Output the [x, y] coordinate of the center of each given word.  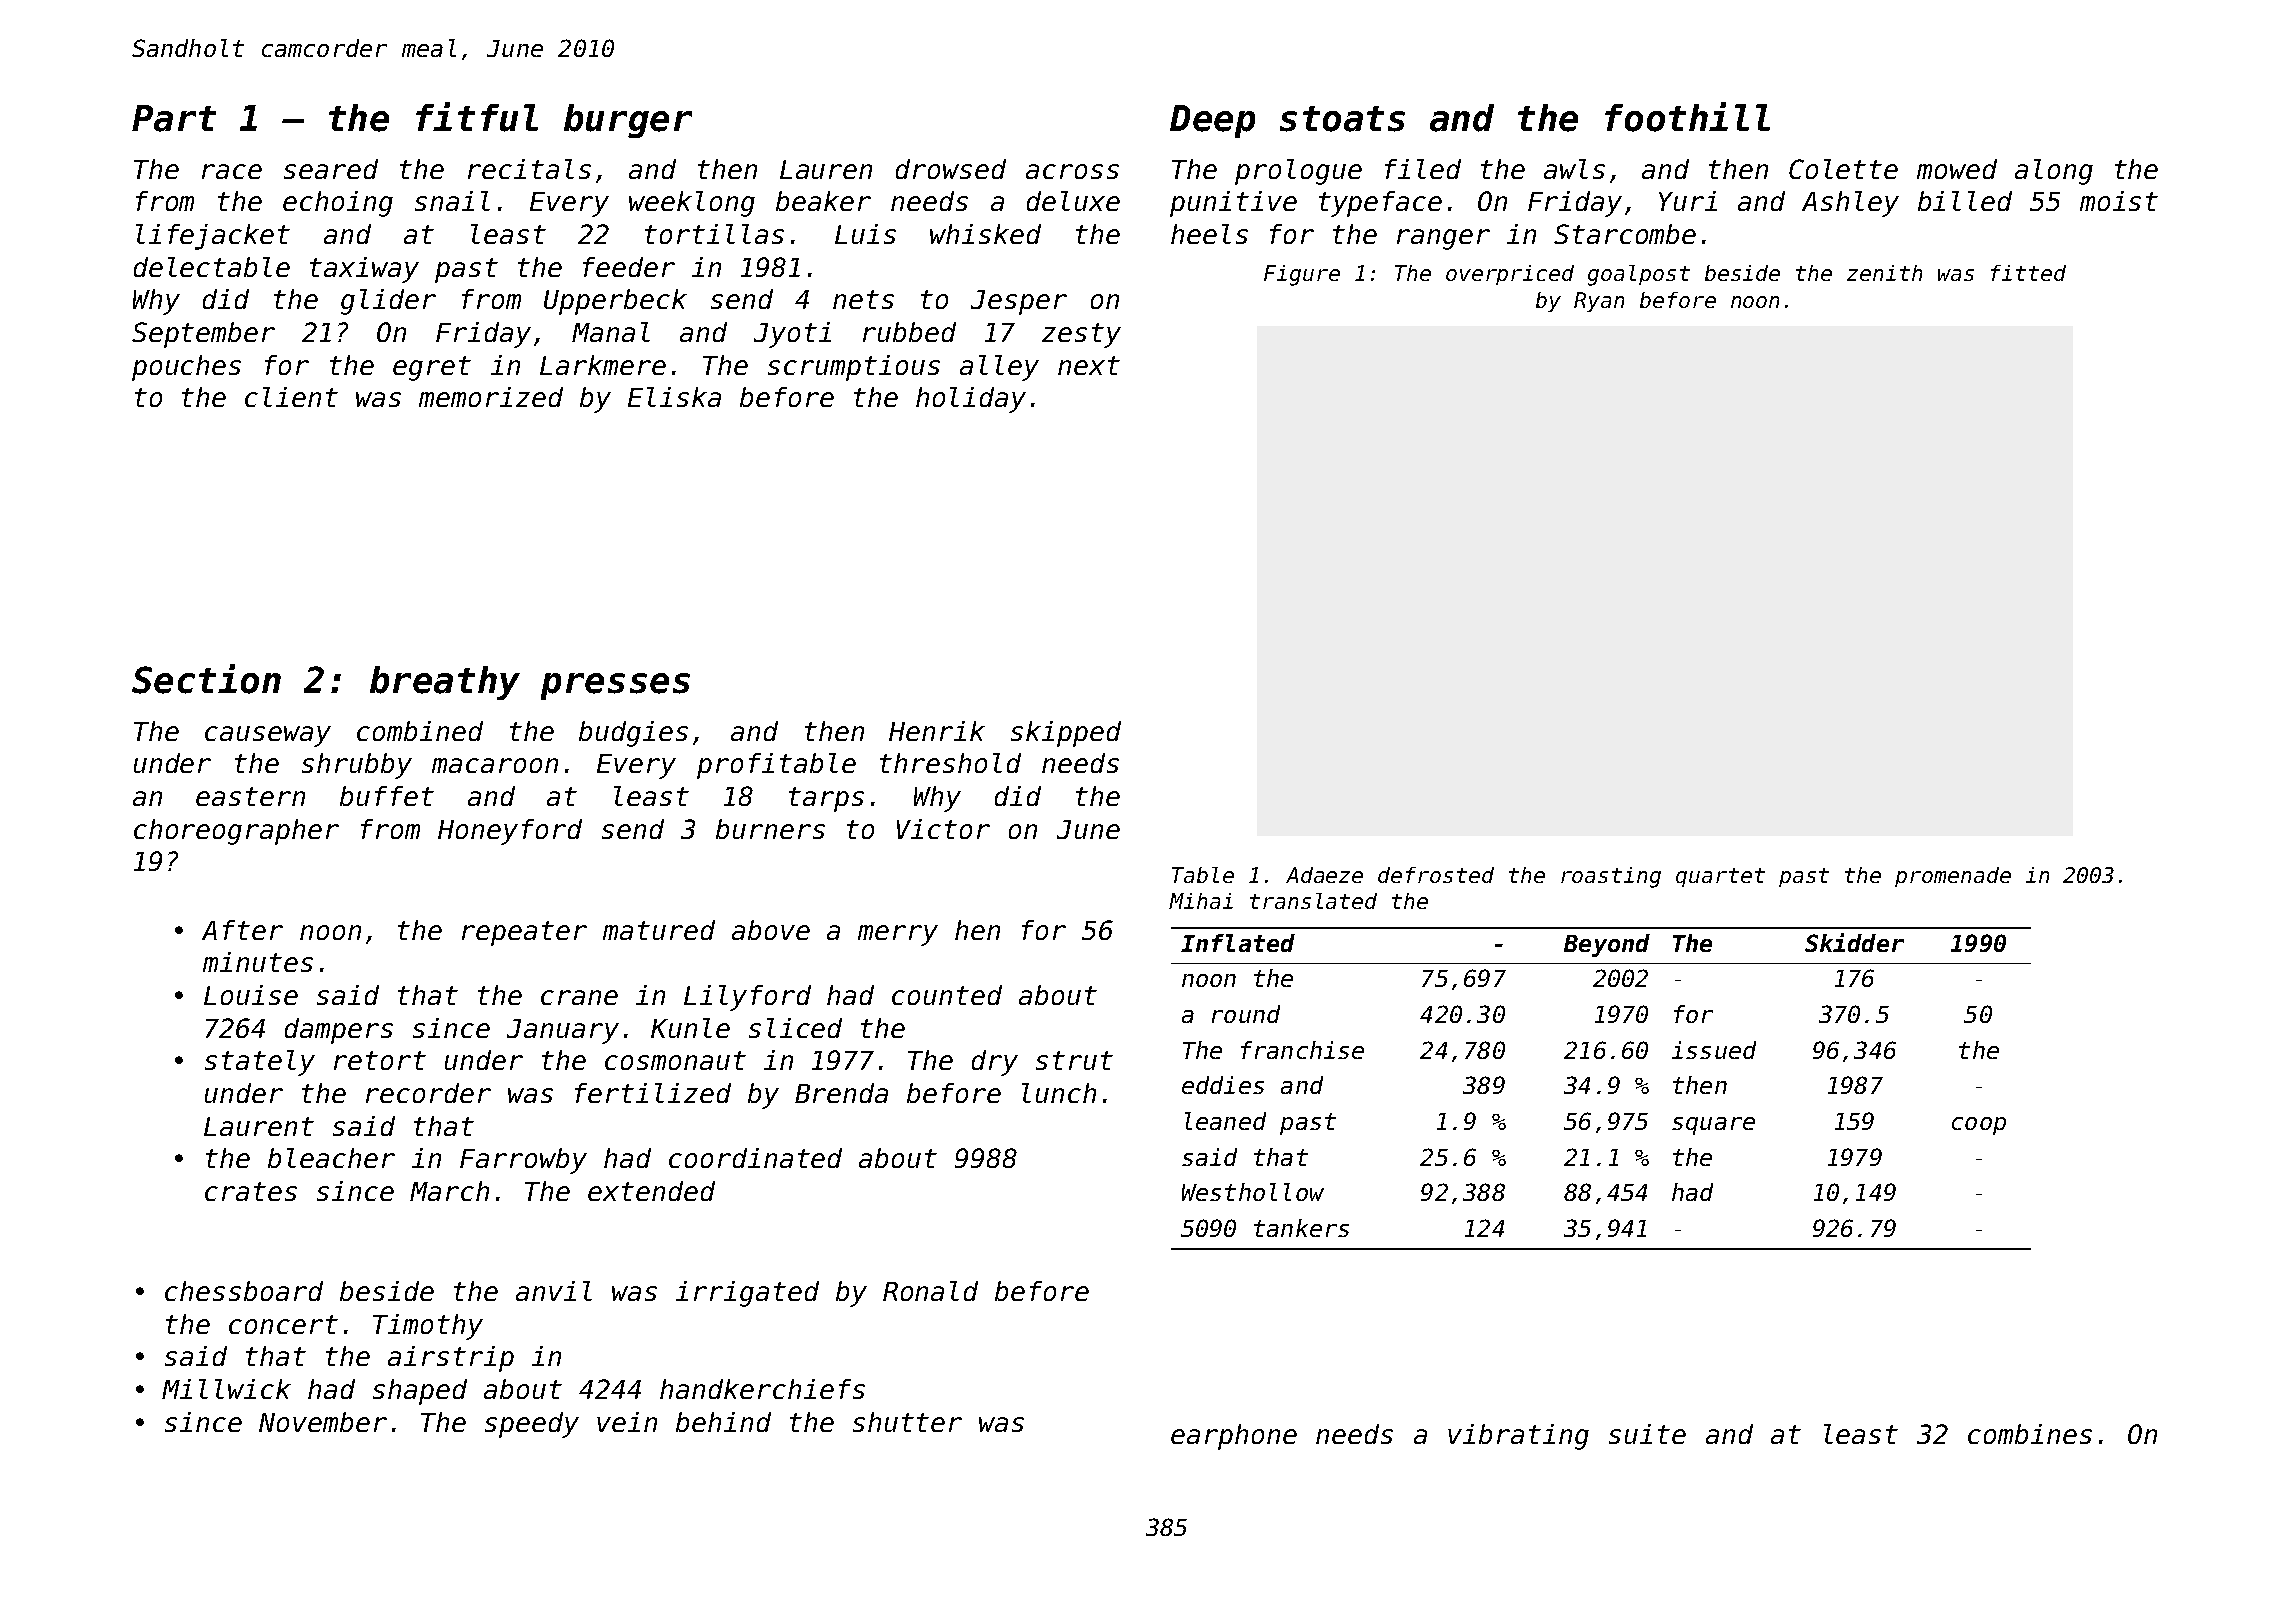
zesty [1081, 335]
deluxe [1073, 201]
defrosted [1436, 875]
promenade [1953, 877]
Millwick [226, 1389]
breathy [445, 683]
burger [628, 121]
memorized [491, 397]
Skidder [1854, 942]
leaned [1225, 1121]
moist [2119, 201]
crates [251, 1191]
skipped [1066, 734]
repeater [524, 933]
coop [1979, 1126]
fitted [2028, 273]
